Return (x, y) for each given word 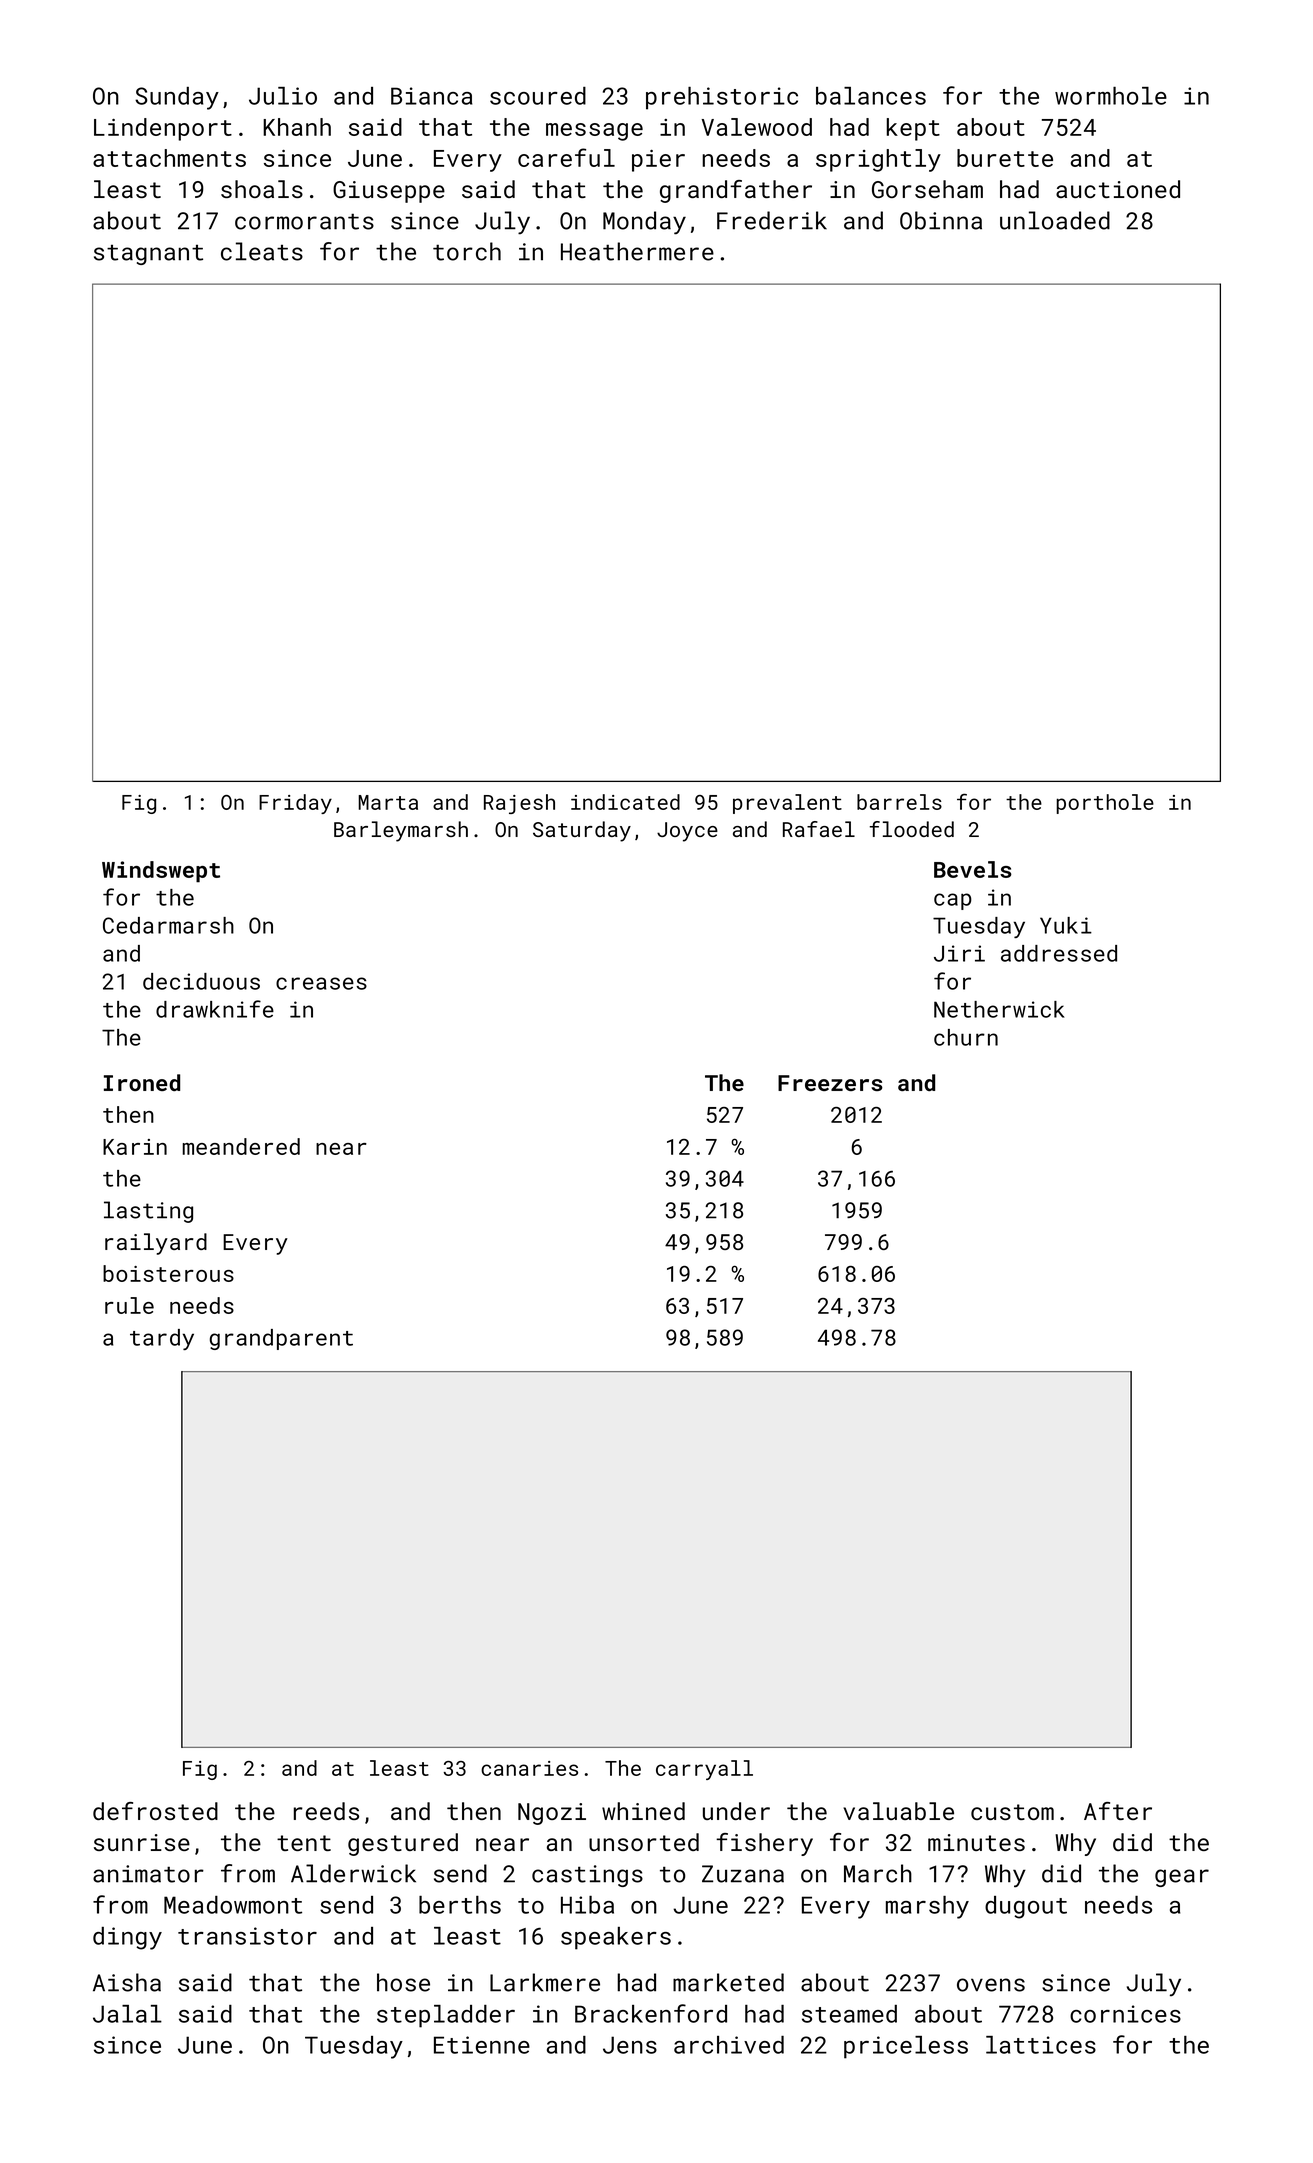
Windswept (161, 872)
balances (871, 96)
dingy (127, 1938)
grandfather (736, 191)
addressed (1059, 953)
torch (467, 251)
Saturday (582, 831)
